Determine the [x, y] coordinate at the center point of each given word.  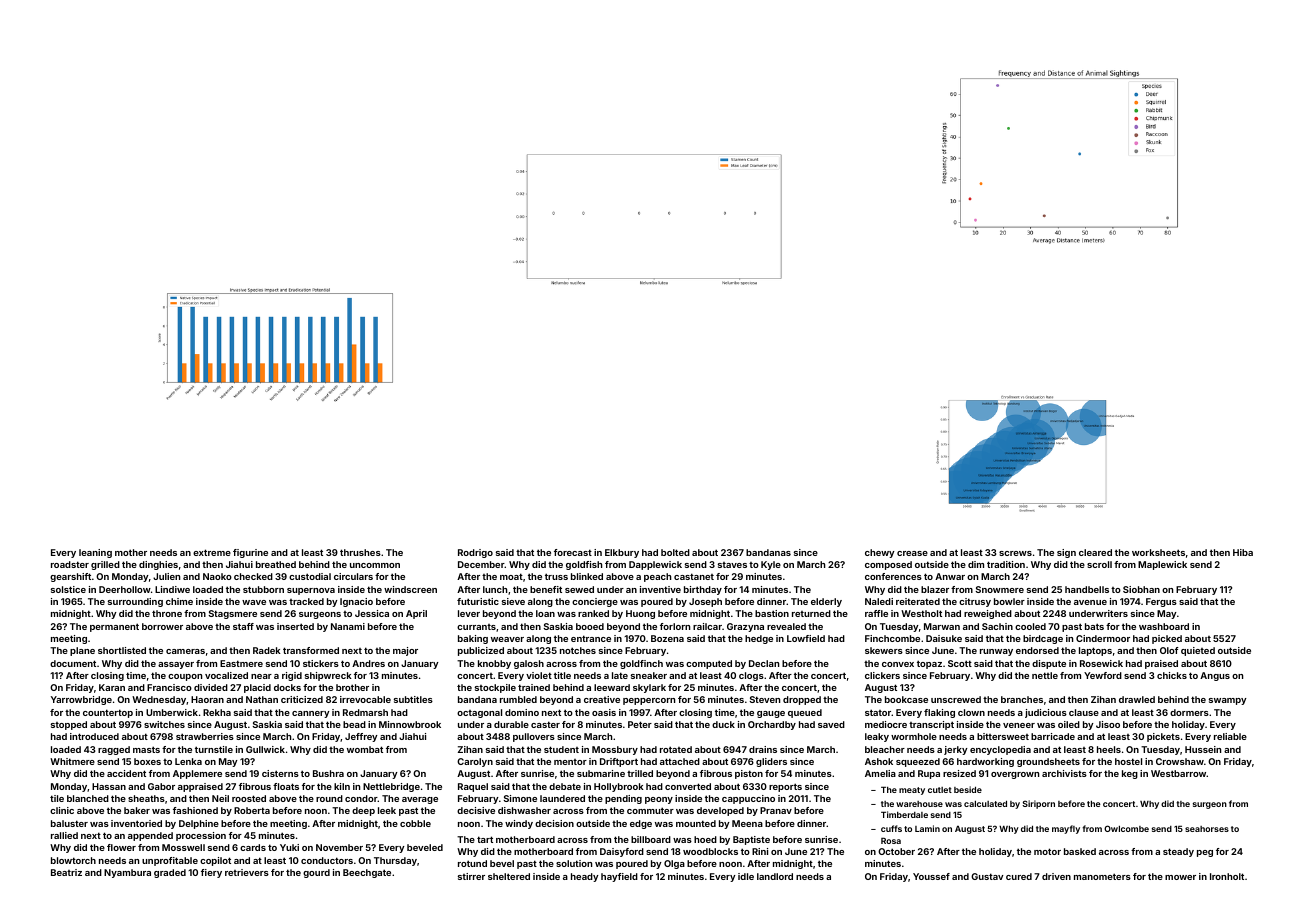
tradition [1006, 564]
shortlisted [122, 650]
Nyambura [127, 873]
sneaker [649, 675]
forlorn [675, 626]
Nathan [262, 699]
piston [749, 774]
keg [1130, 774]
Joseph [705, 602]
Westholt [921, 613]
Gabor [161, 786]
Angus [1215, 676]
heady [585, 877]
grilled [105, 565]
